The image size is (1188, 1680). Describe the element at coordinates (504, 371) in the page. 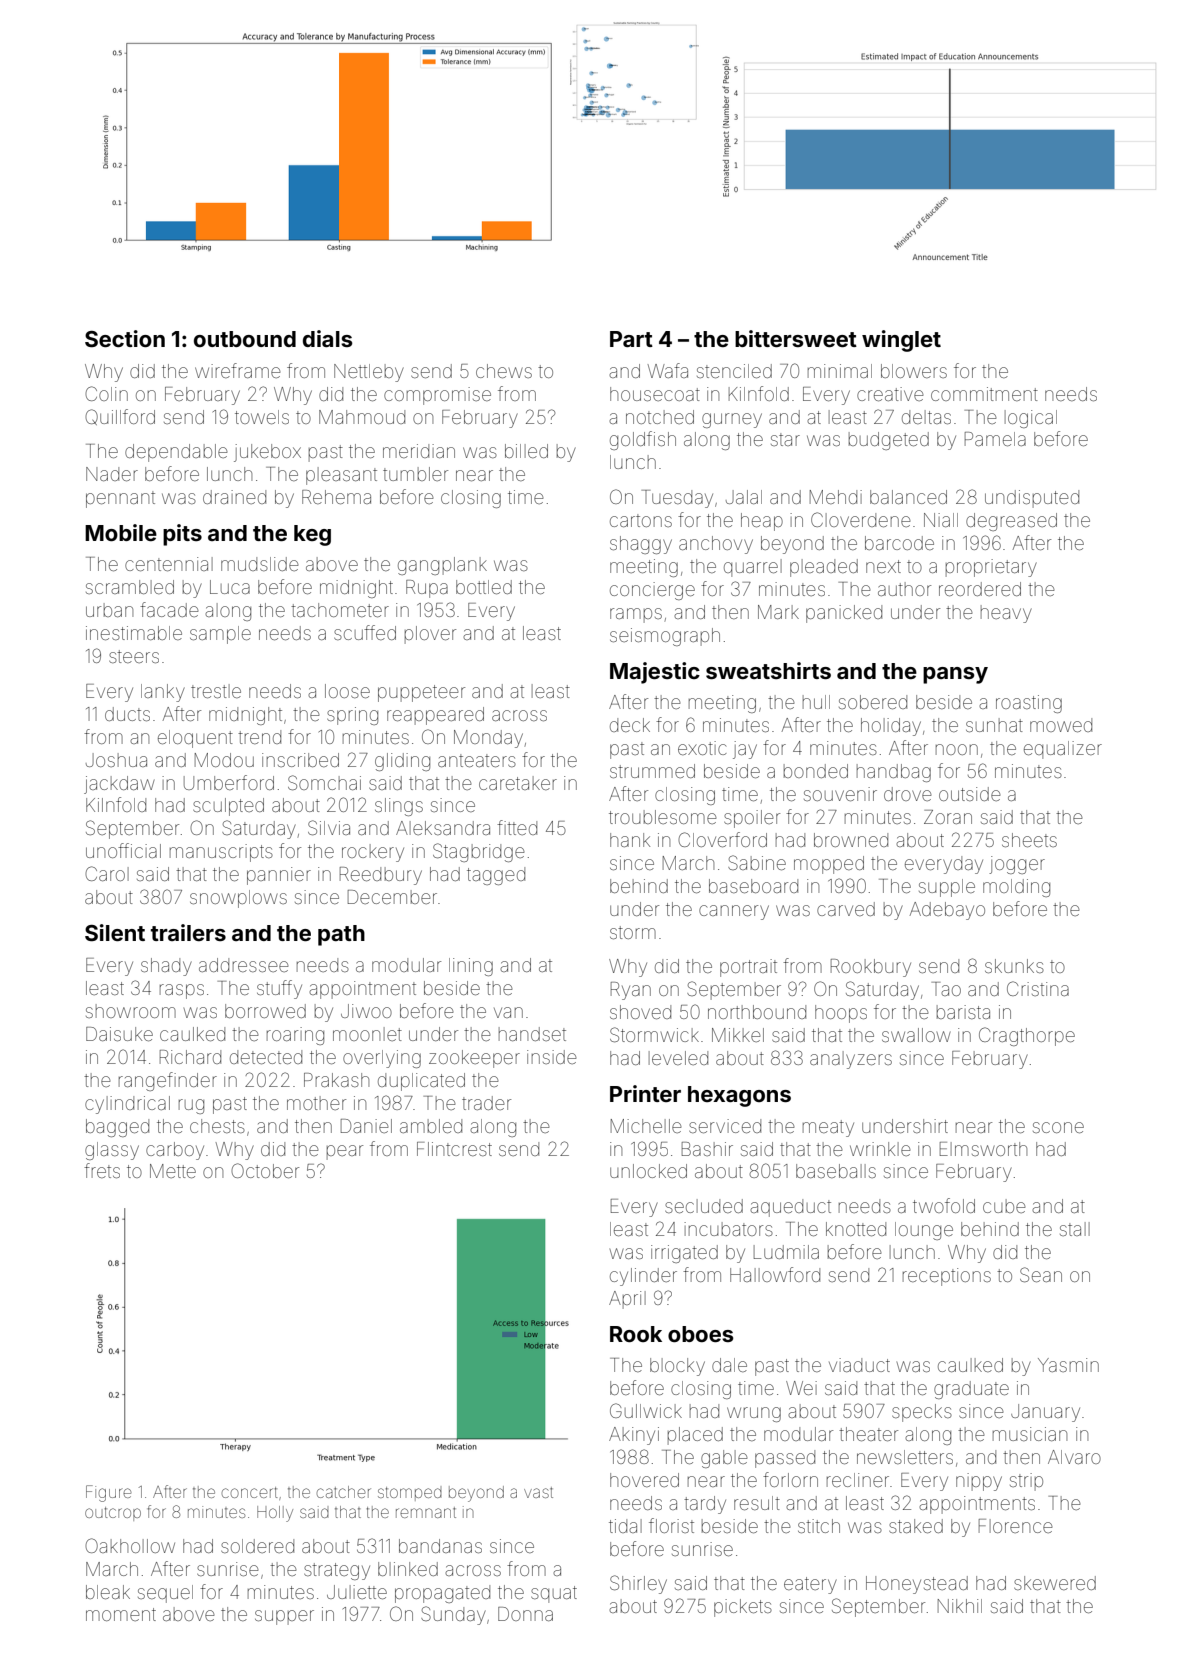

I see `chews` at that location.
